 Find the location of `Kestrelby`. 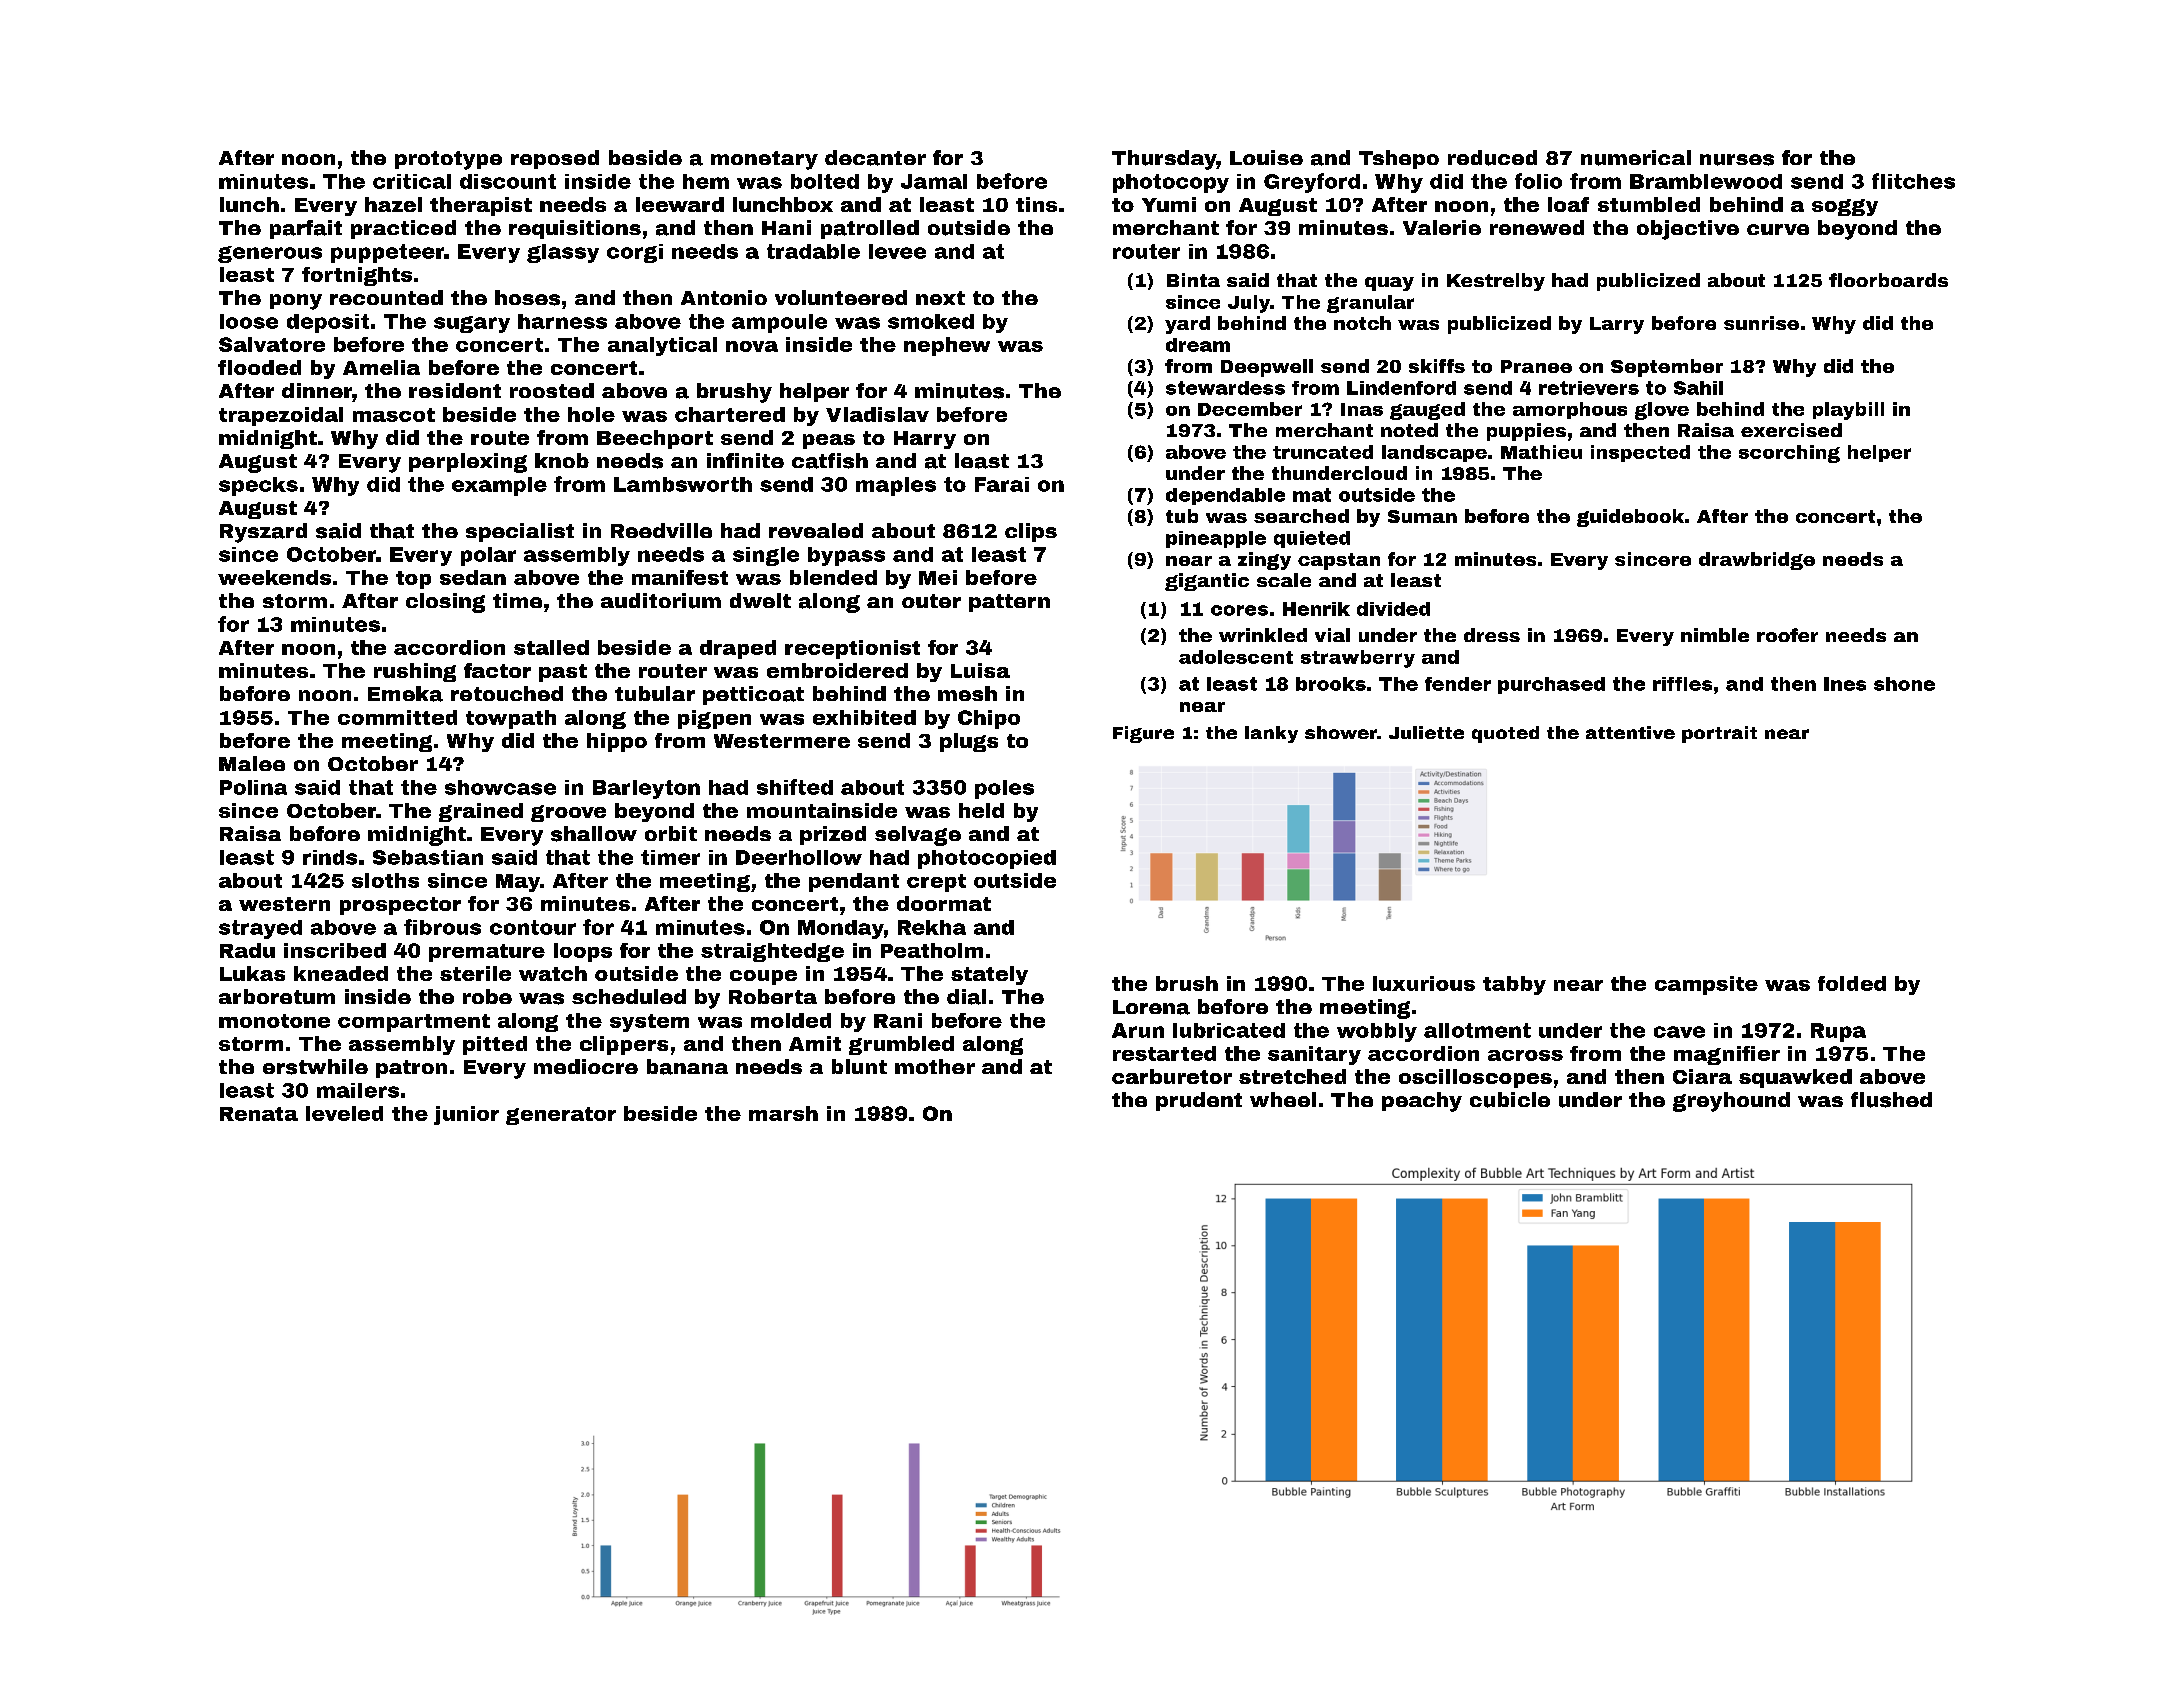

Kestrelby is located at coordinates (1496, 282).
